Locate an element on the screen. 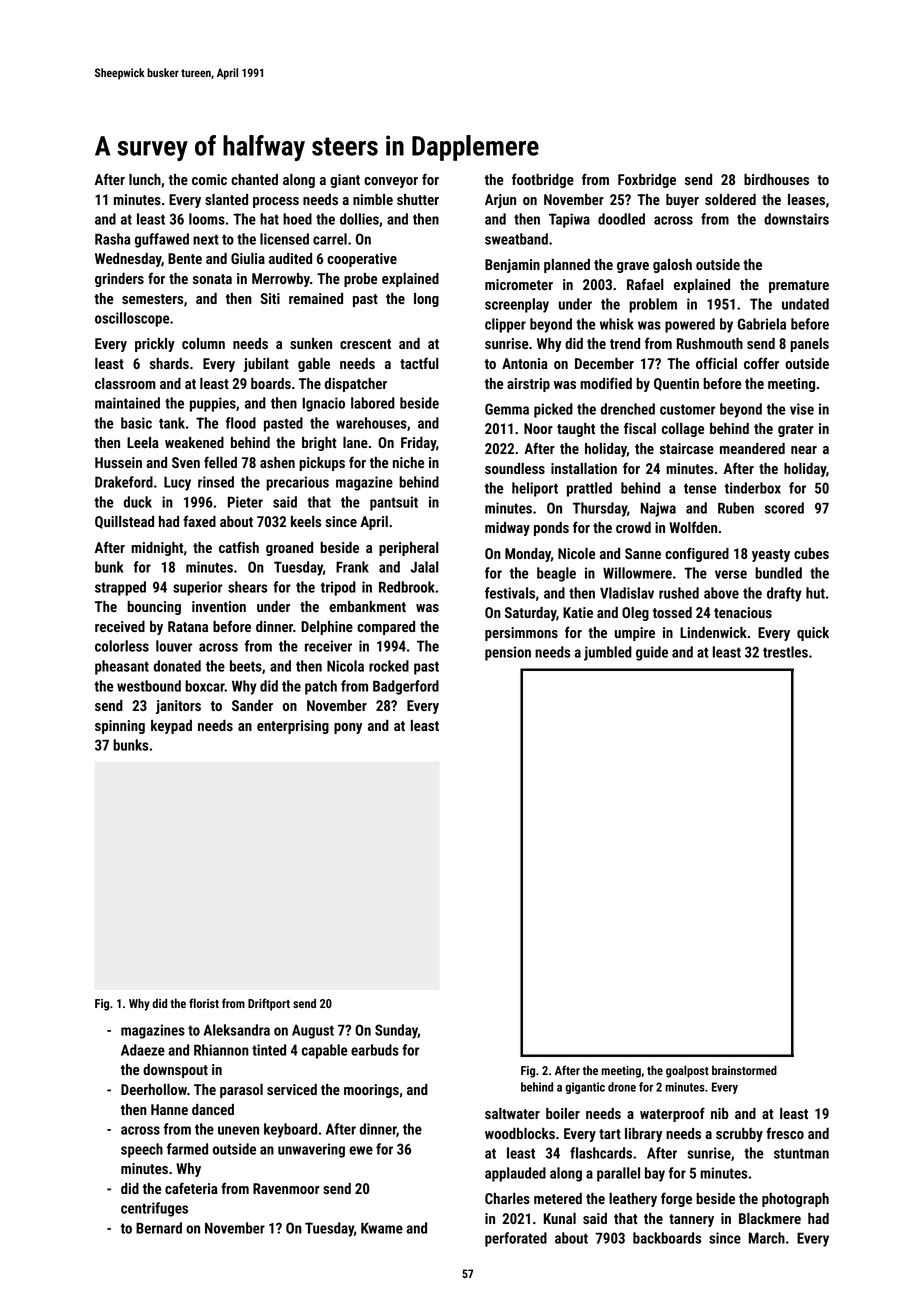  lunch is located at coordinates (145, 179).
